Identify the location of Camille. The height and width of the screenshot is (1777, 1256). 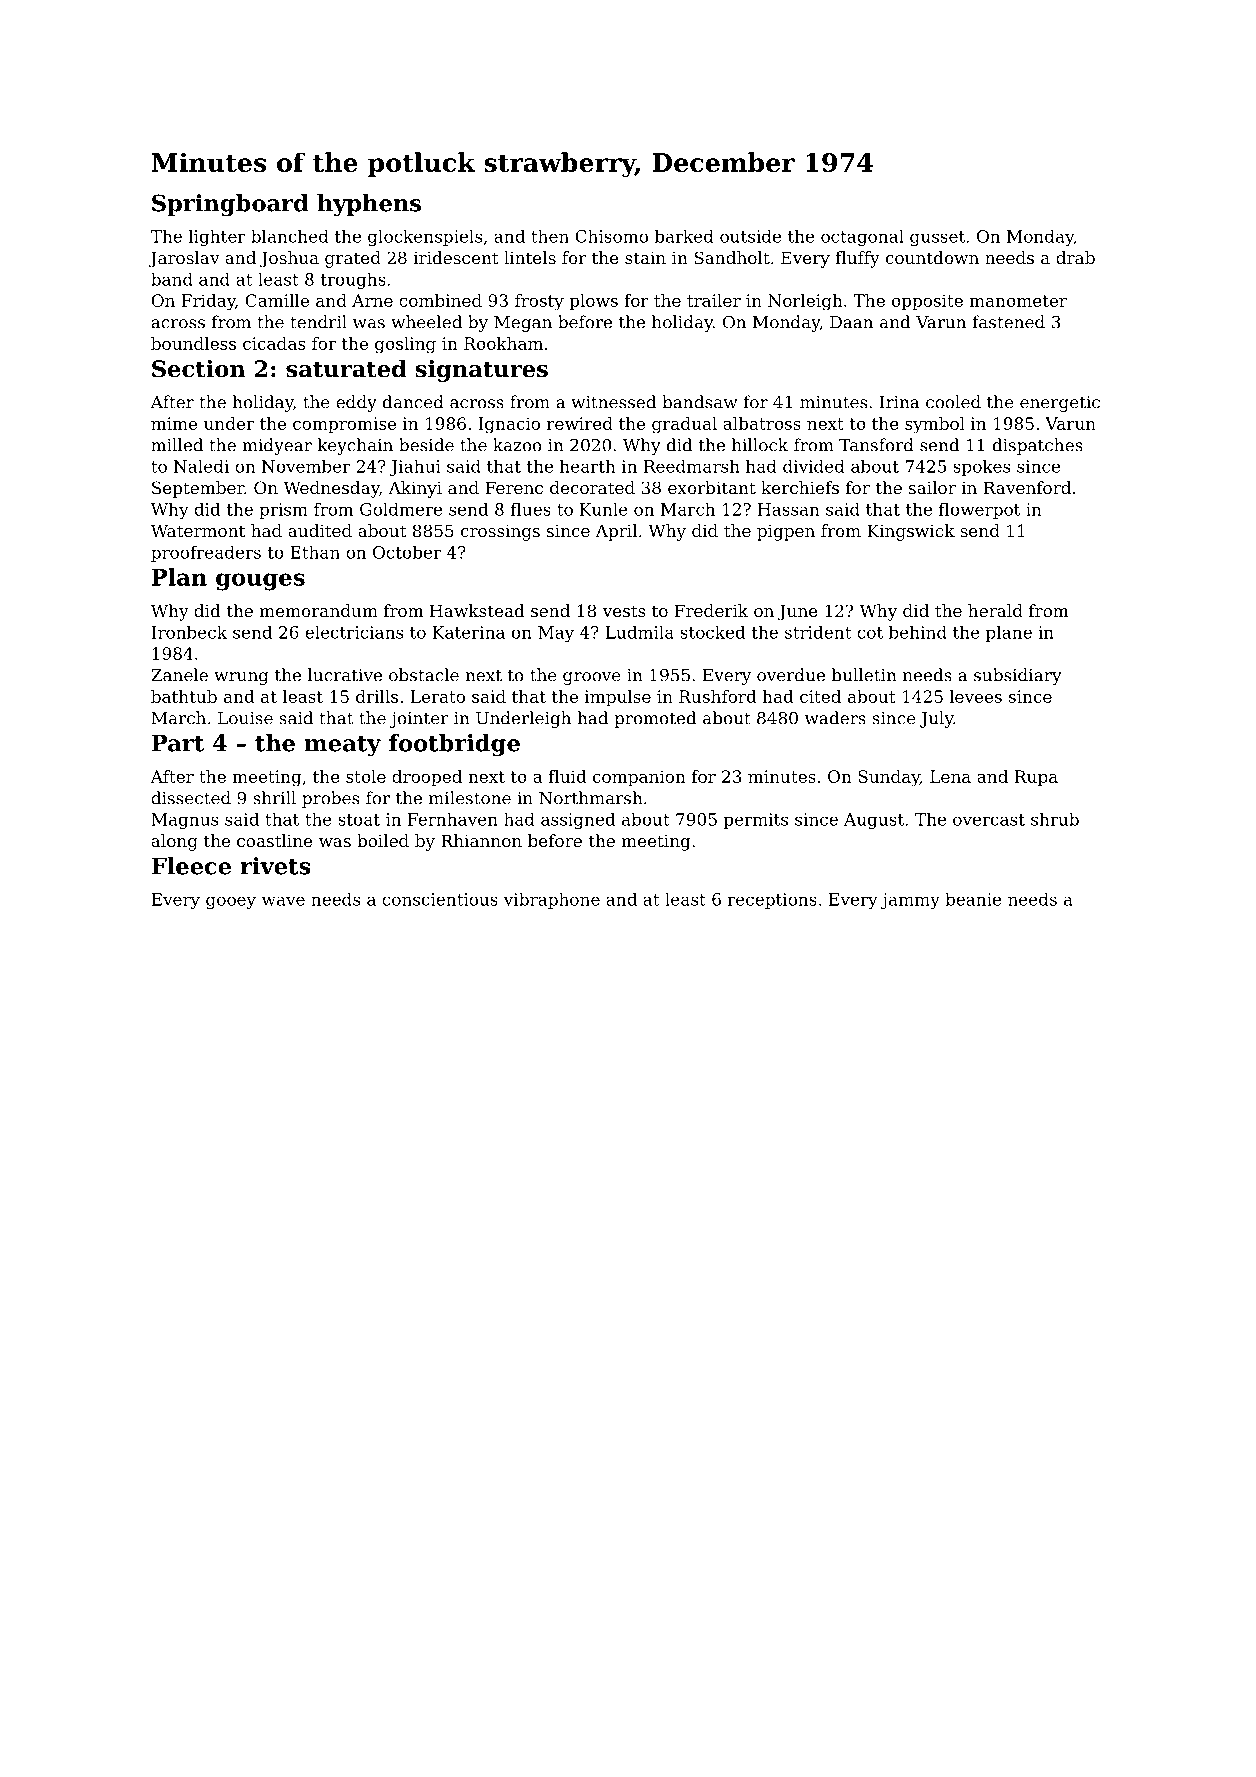
(277, 300).
